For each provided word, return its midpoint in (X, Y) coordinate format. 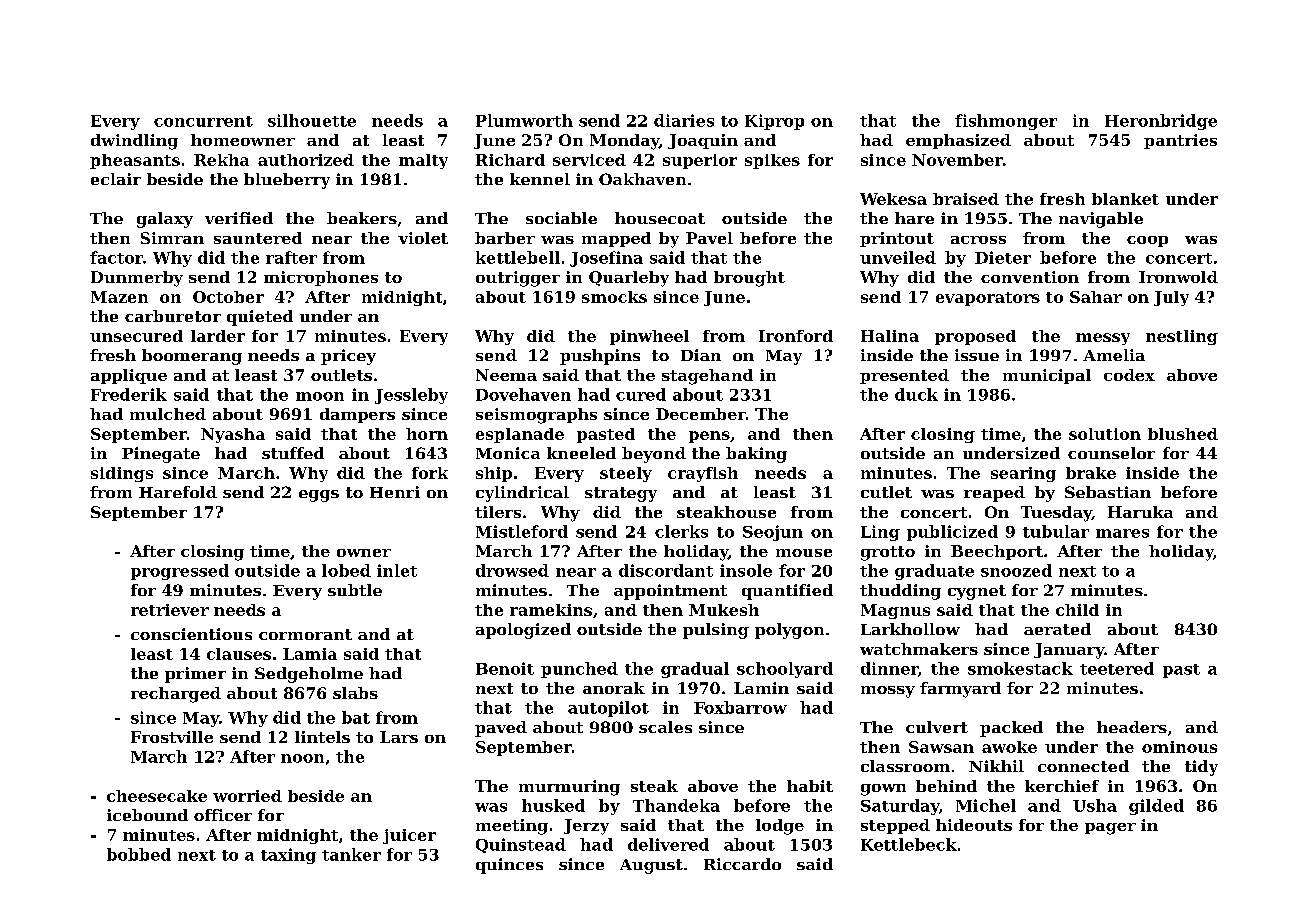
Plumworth (524, 120)
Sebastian (1108, 492)
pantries (1180, 141)
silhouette (312, 120)
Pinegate (161, 455)
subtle (355, 590)
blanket (1125, 199)
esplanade (520, 435)
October (228, 297)
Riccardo (742, 864)
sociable (561, 218)
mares (1122, 533)
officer (223, 815)
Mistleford (522, 531)
